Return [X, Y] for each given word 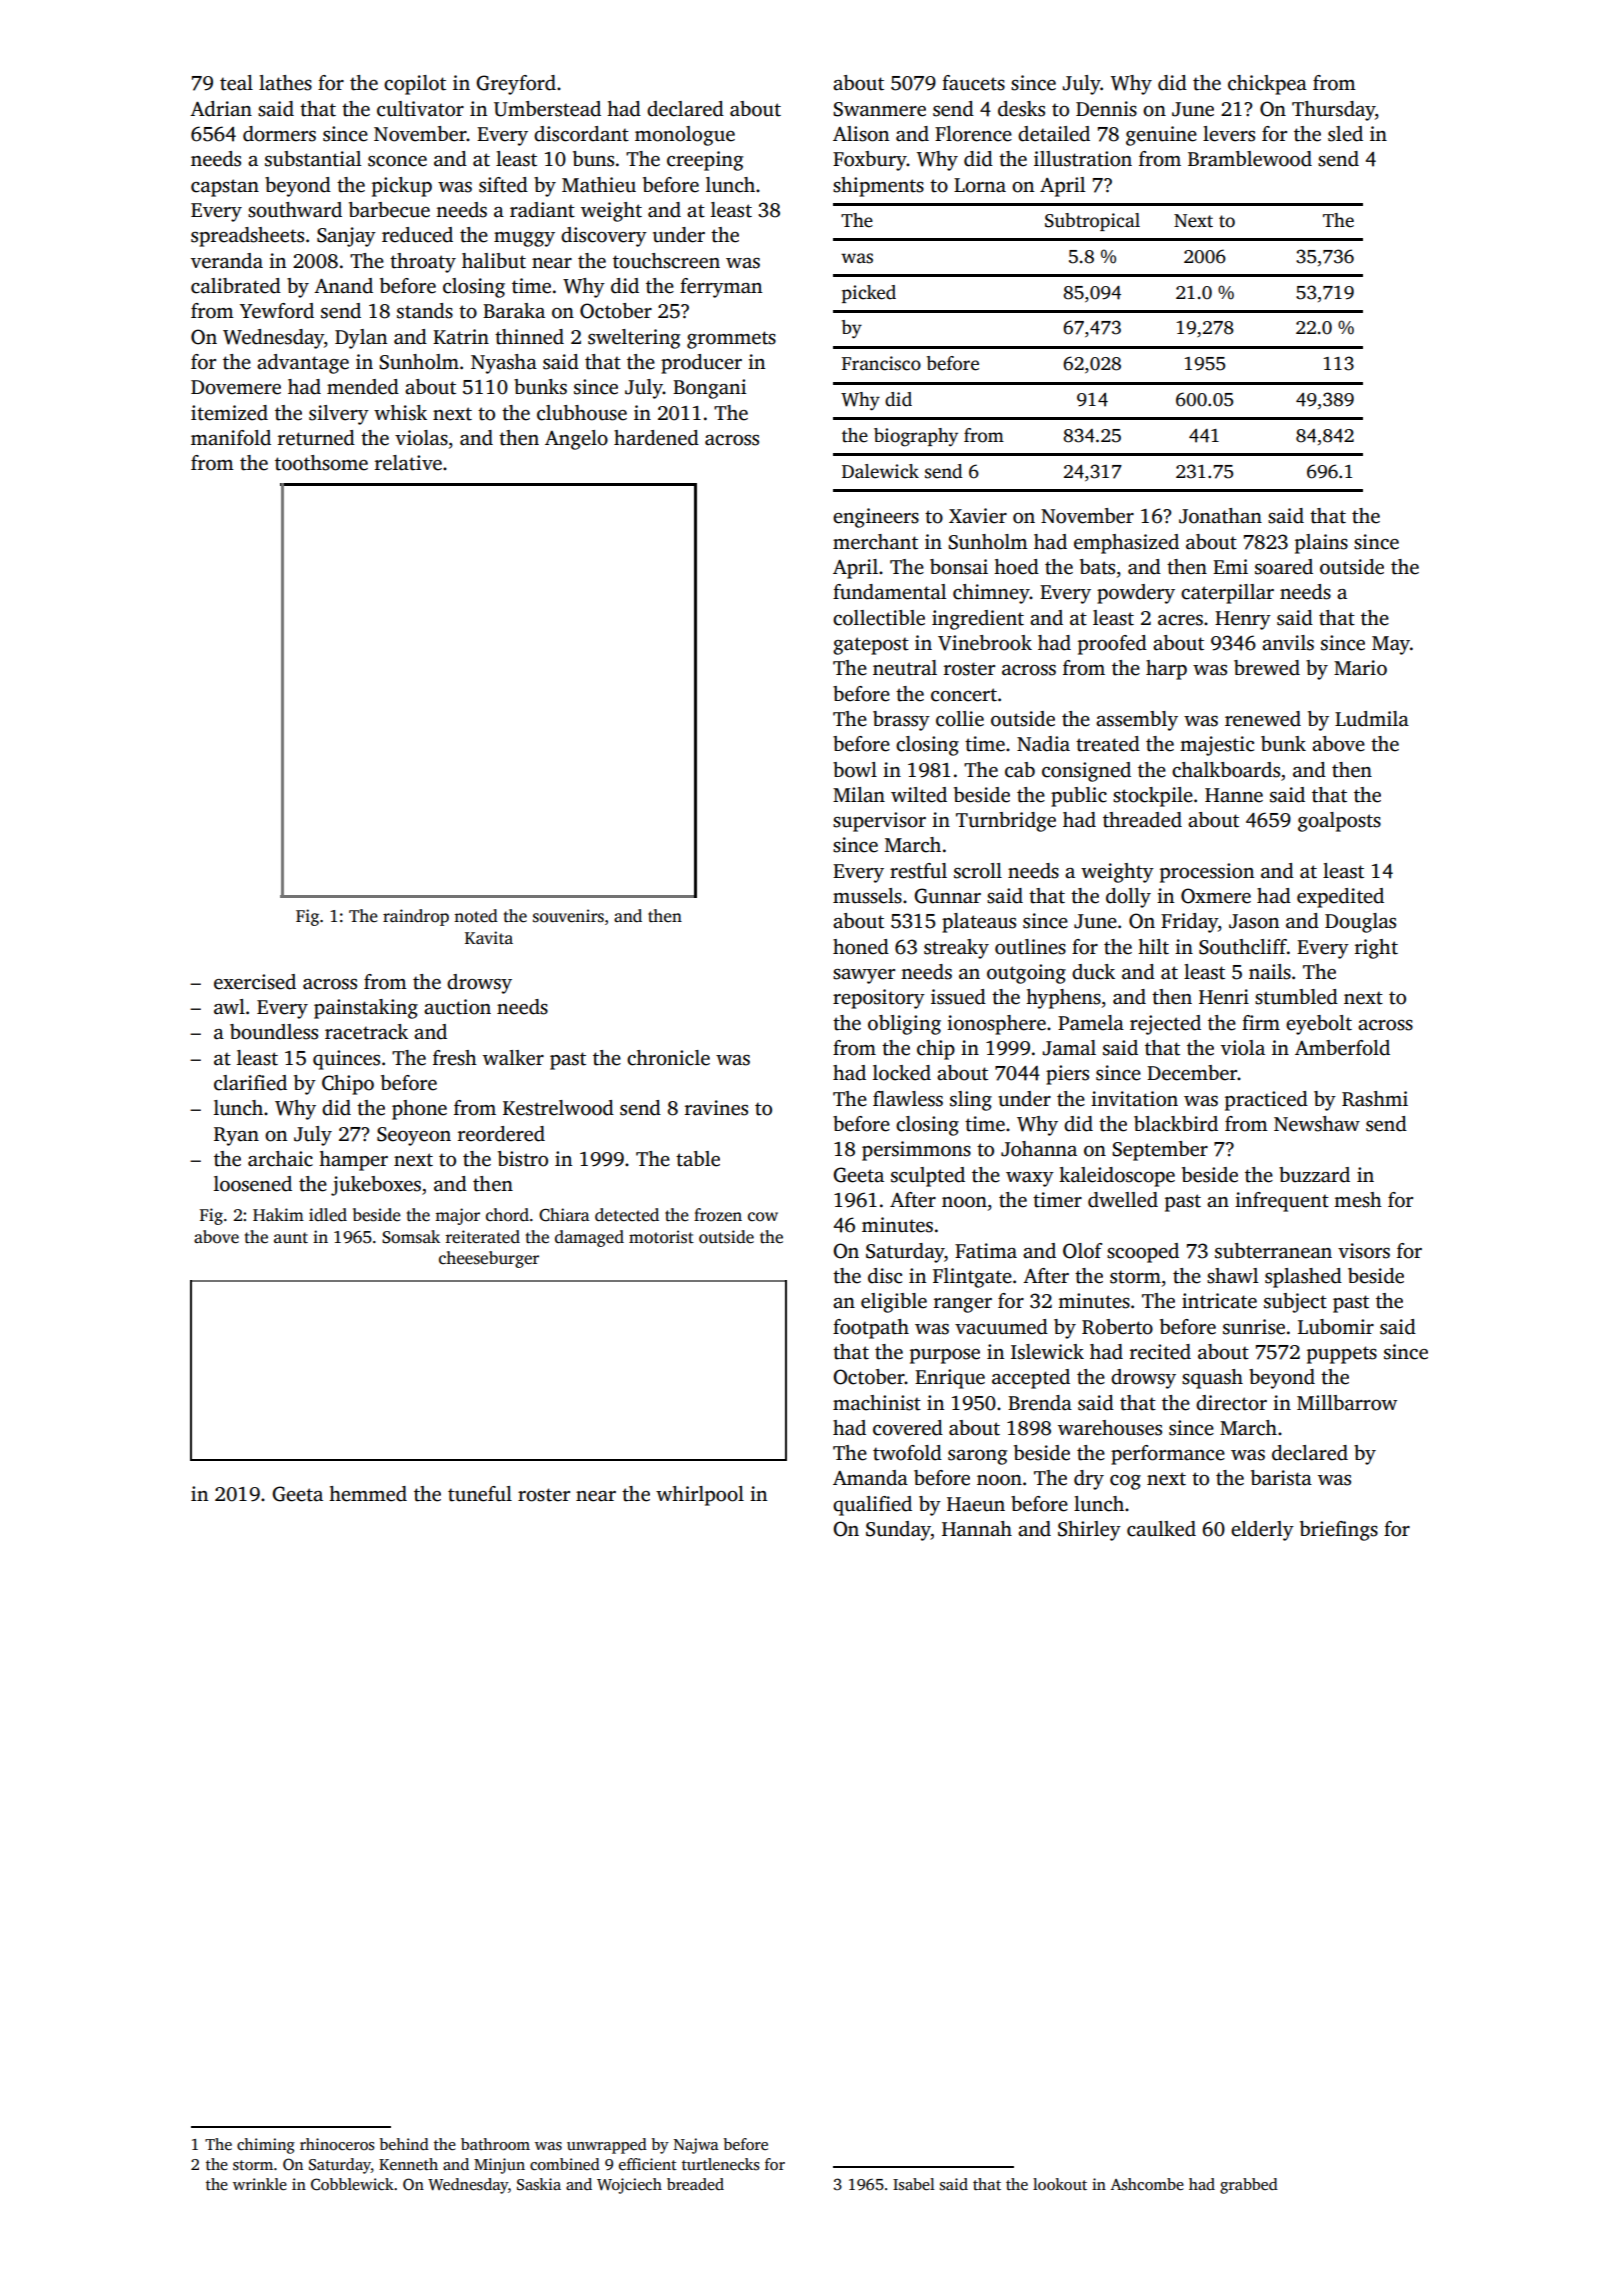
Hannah [977, 1529]
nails [1270, 972]
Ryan [236, 1136]
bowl [855, 770]
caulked [1161, 1529]
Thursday [1333, 111]
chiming [266, 2146]
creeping [705, 161]
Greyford [516, 85]
